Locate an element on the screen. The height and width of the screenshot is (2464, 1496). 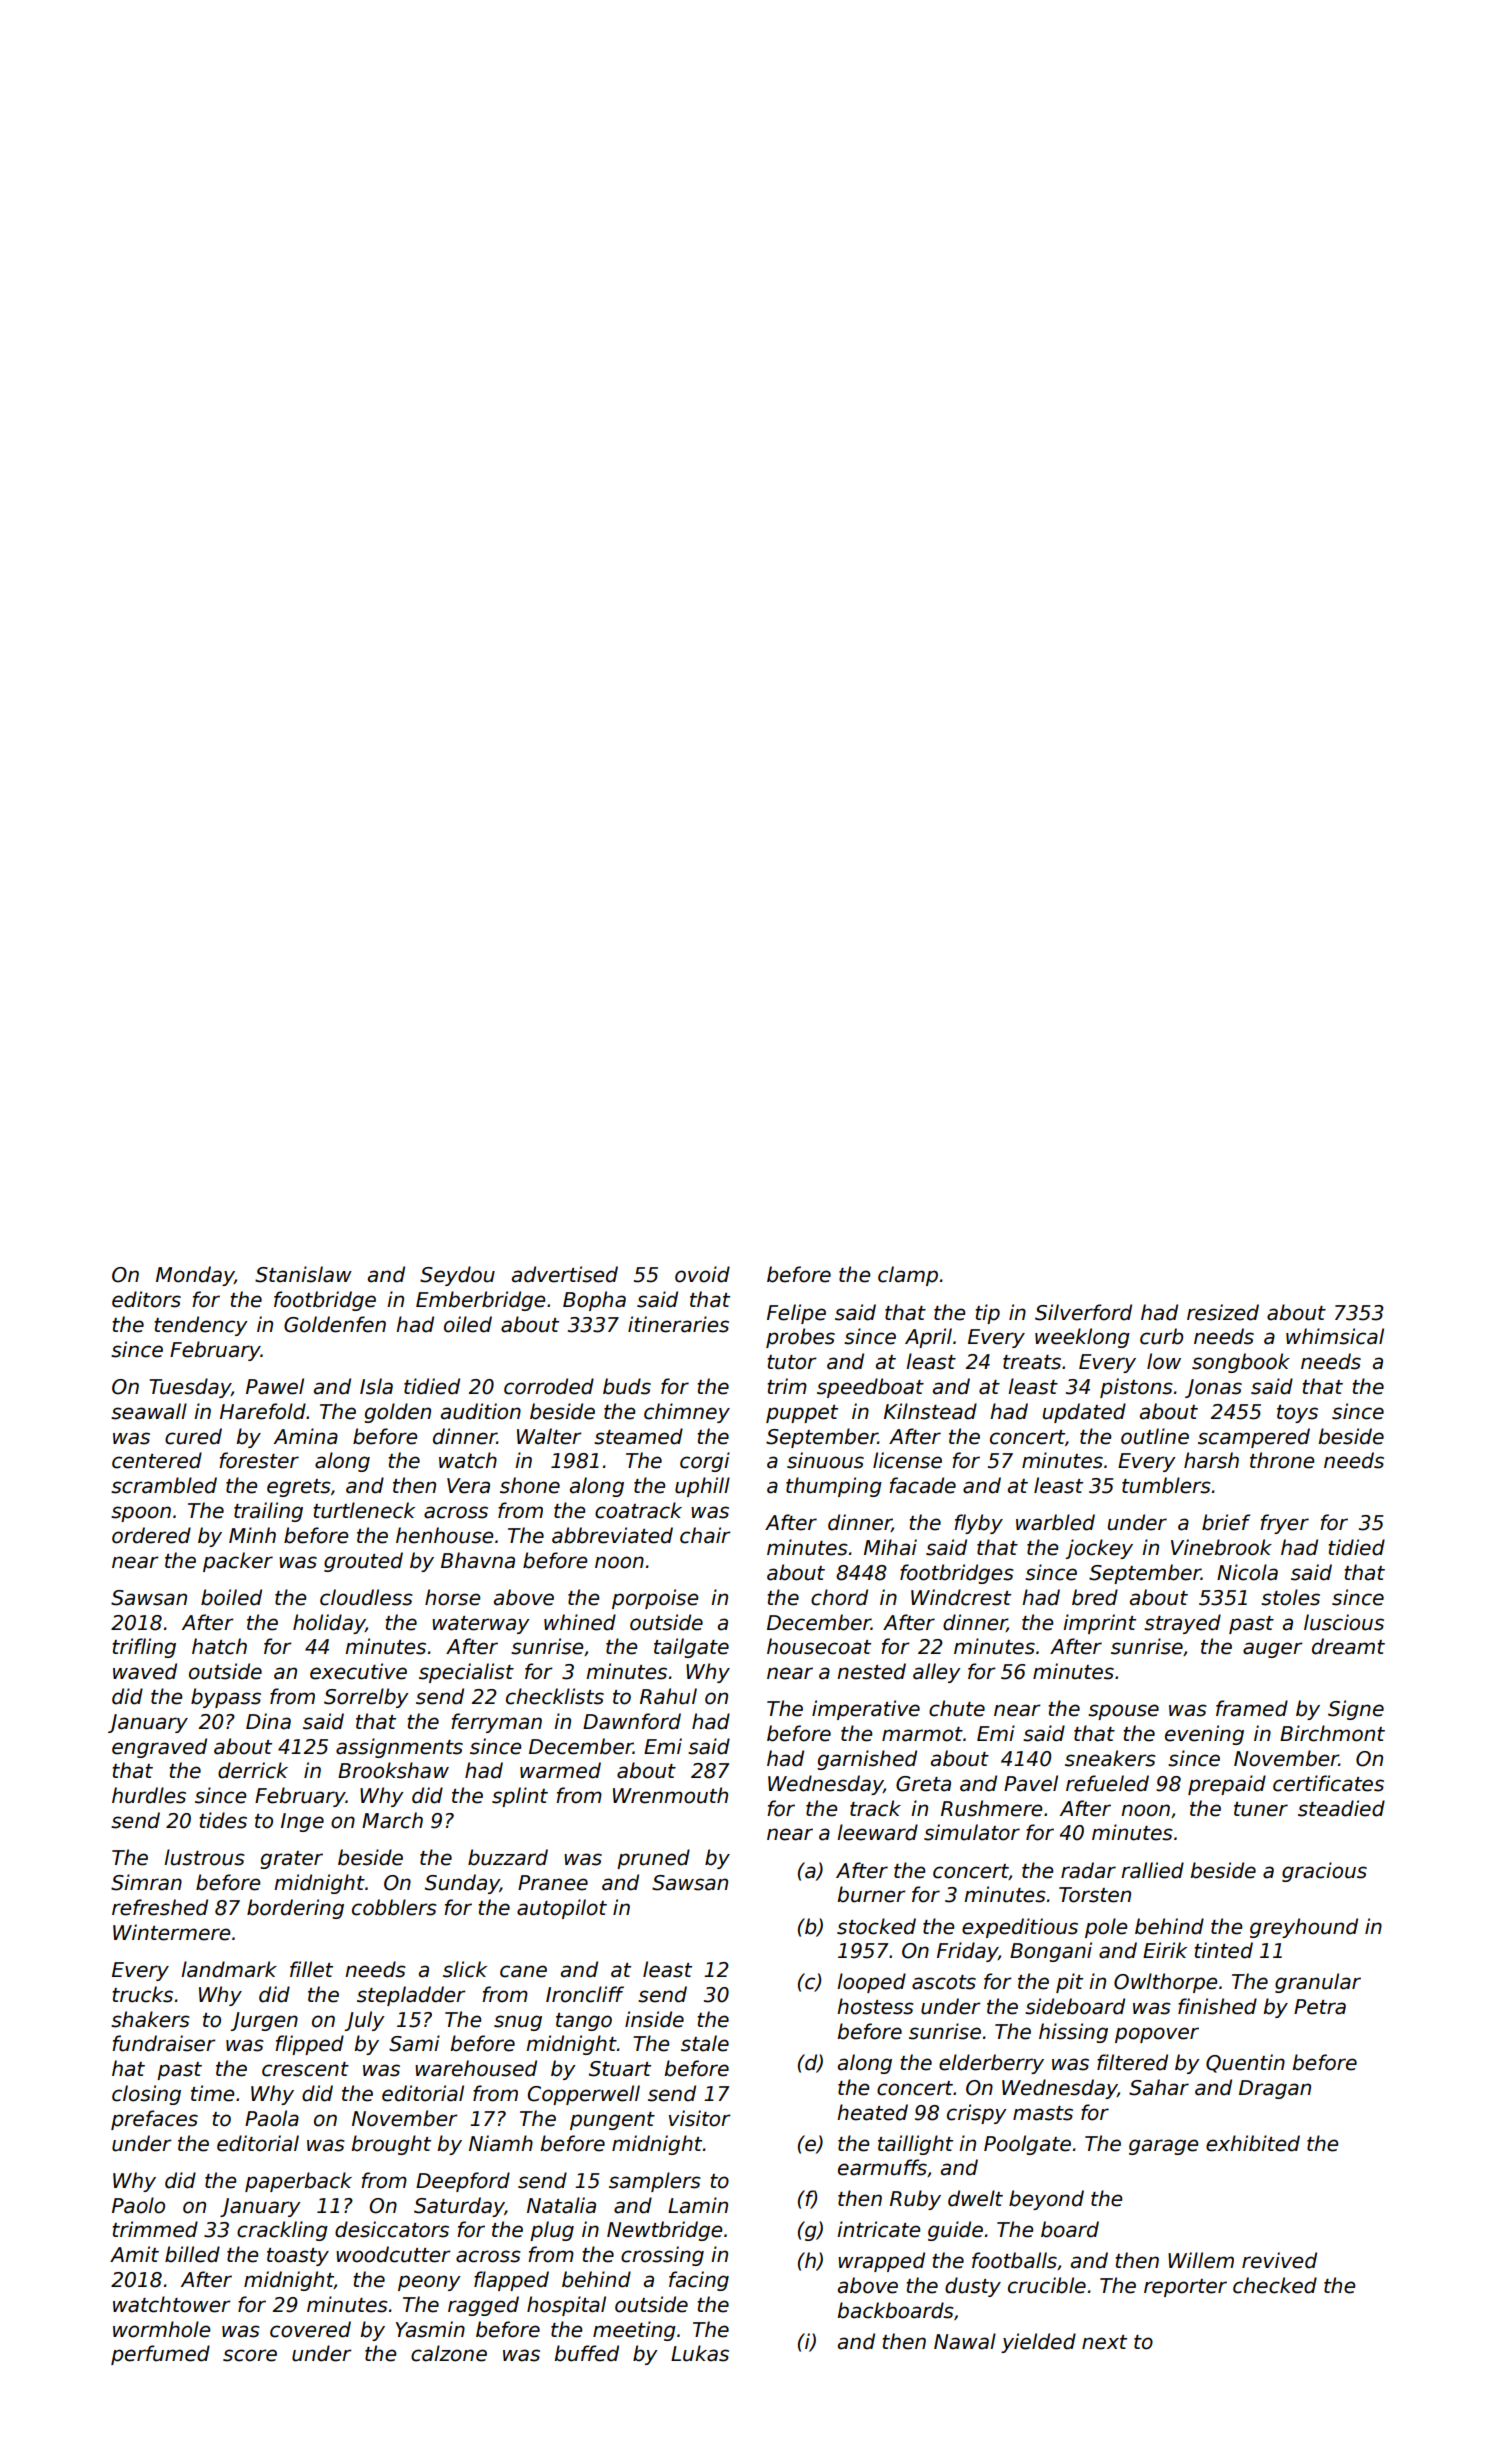
Dragan is located at coordinates (1275, 2089).
